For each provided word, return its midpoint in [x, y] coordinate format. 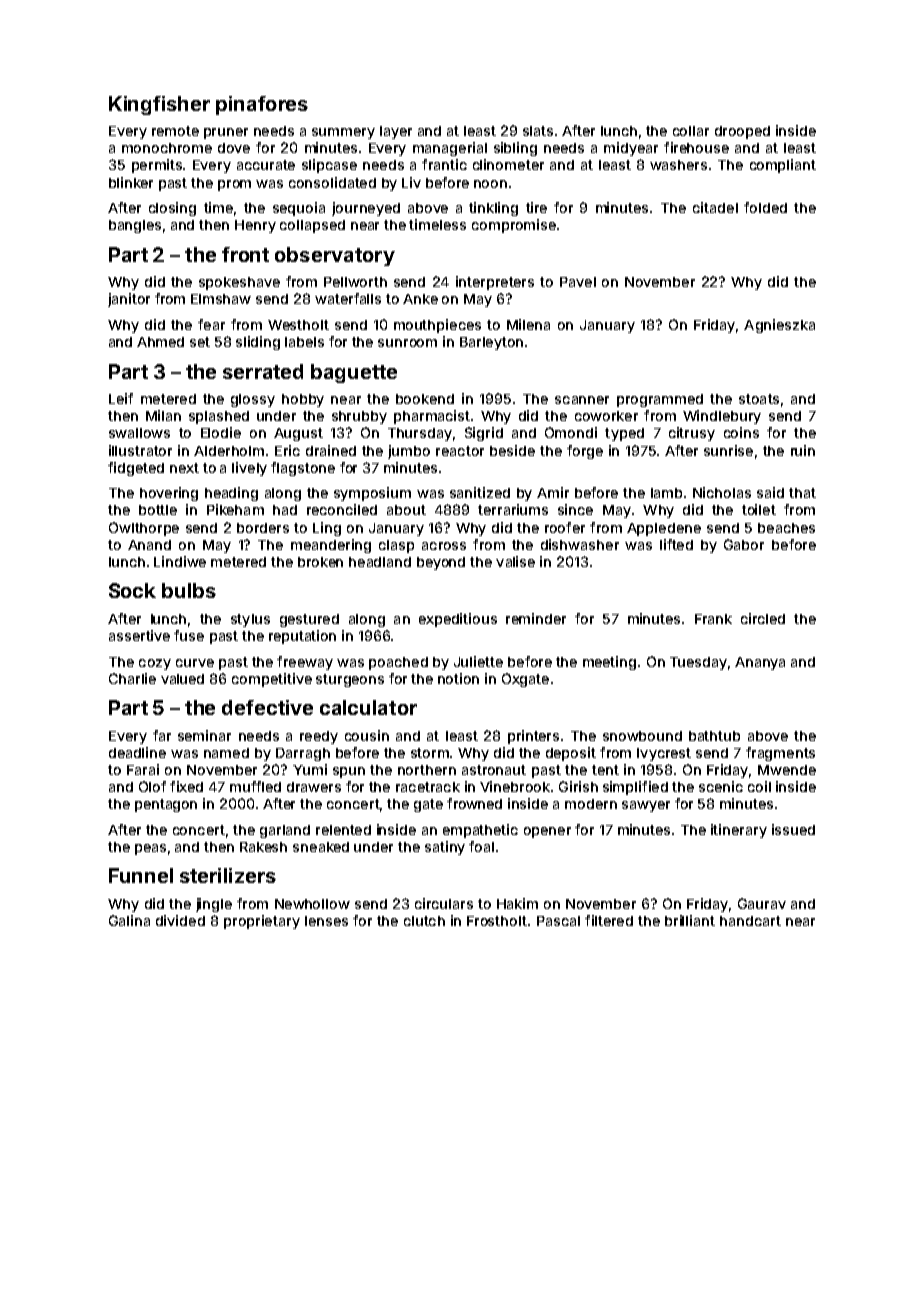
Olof [152, 786]
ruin [803, 450]
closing [172, 209]
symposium [372, 494]
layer [396, 132]
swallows [139, 433]
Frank [713, 619]
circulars [444, 903]
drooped [742, 132]
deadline [137, 752]
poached [398, 663]
